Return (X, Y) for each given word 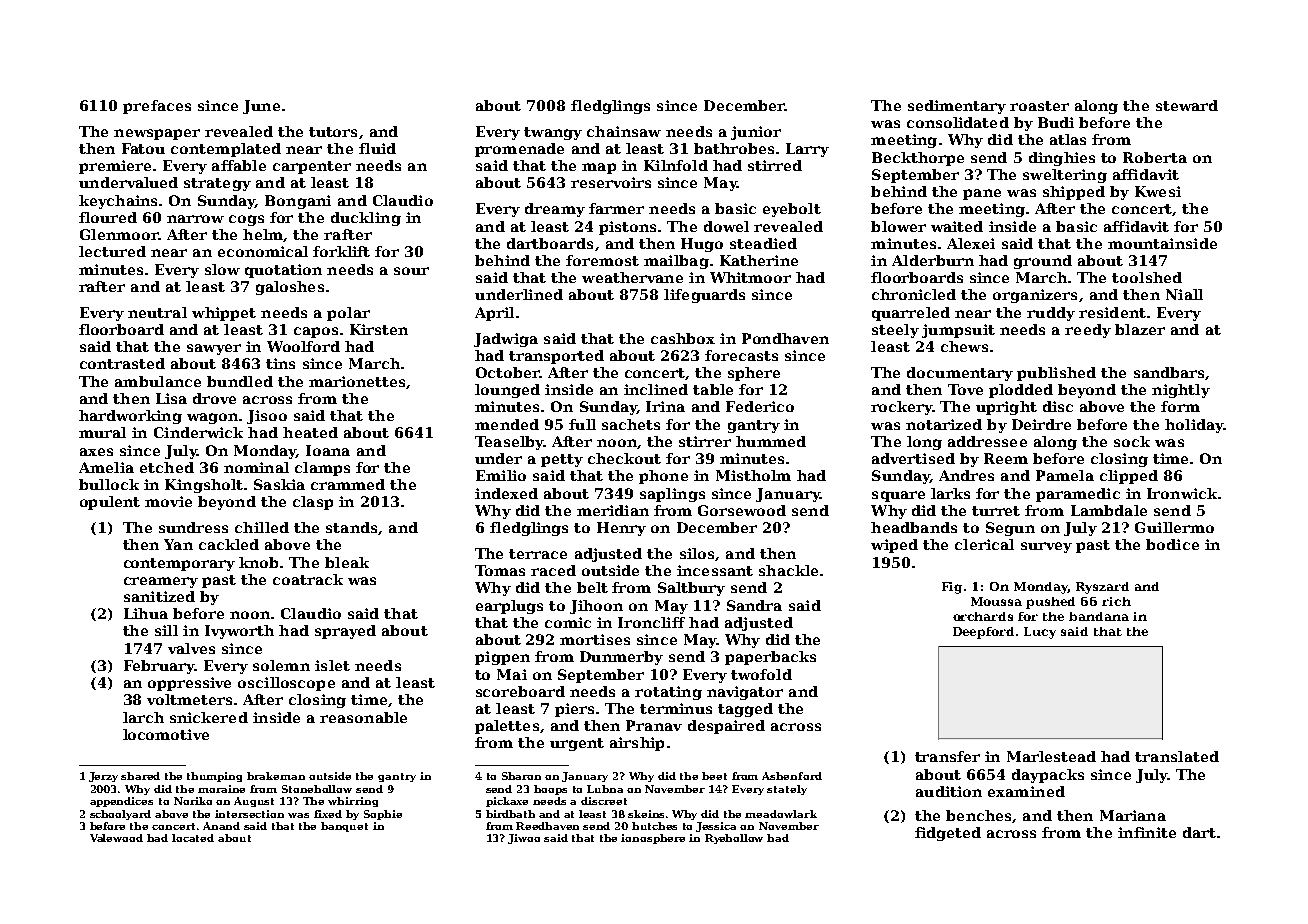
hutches (654, 826)
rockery (901, 408)
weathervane (632, 277)
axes (96, 452)
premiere (115, 167)
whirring (353, 802)
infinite (1147, 832)
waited (957, 226)
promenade (519, 150)
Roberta (1155, 157)
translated (1177, 756)
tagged (745, 710)
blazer (1140, 329)
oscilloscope (286, 684)
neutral (157, 312)
